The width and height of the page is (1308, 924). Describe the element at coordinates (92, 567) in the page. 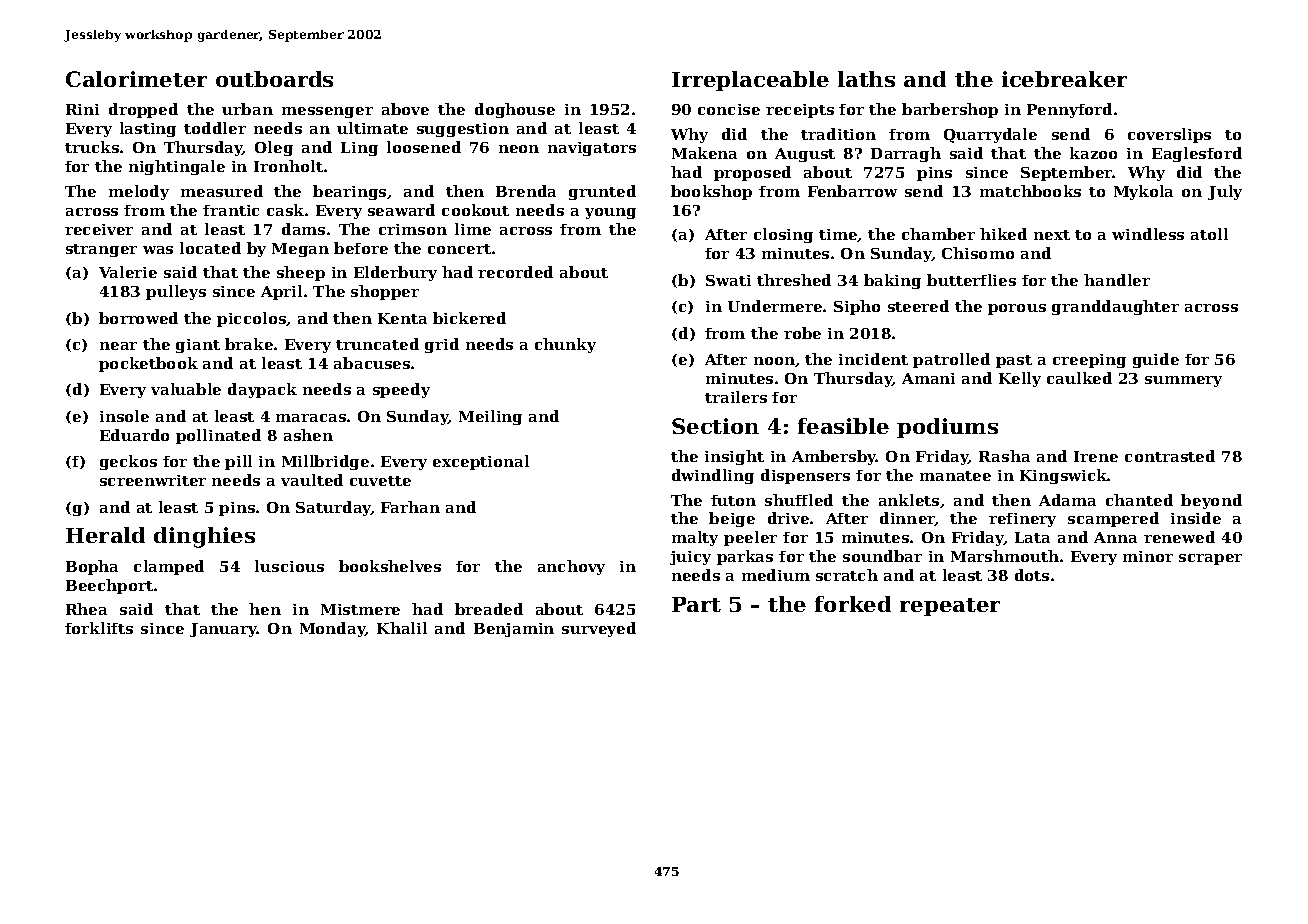

I see `Bopha` at that location.
